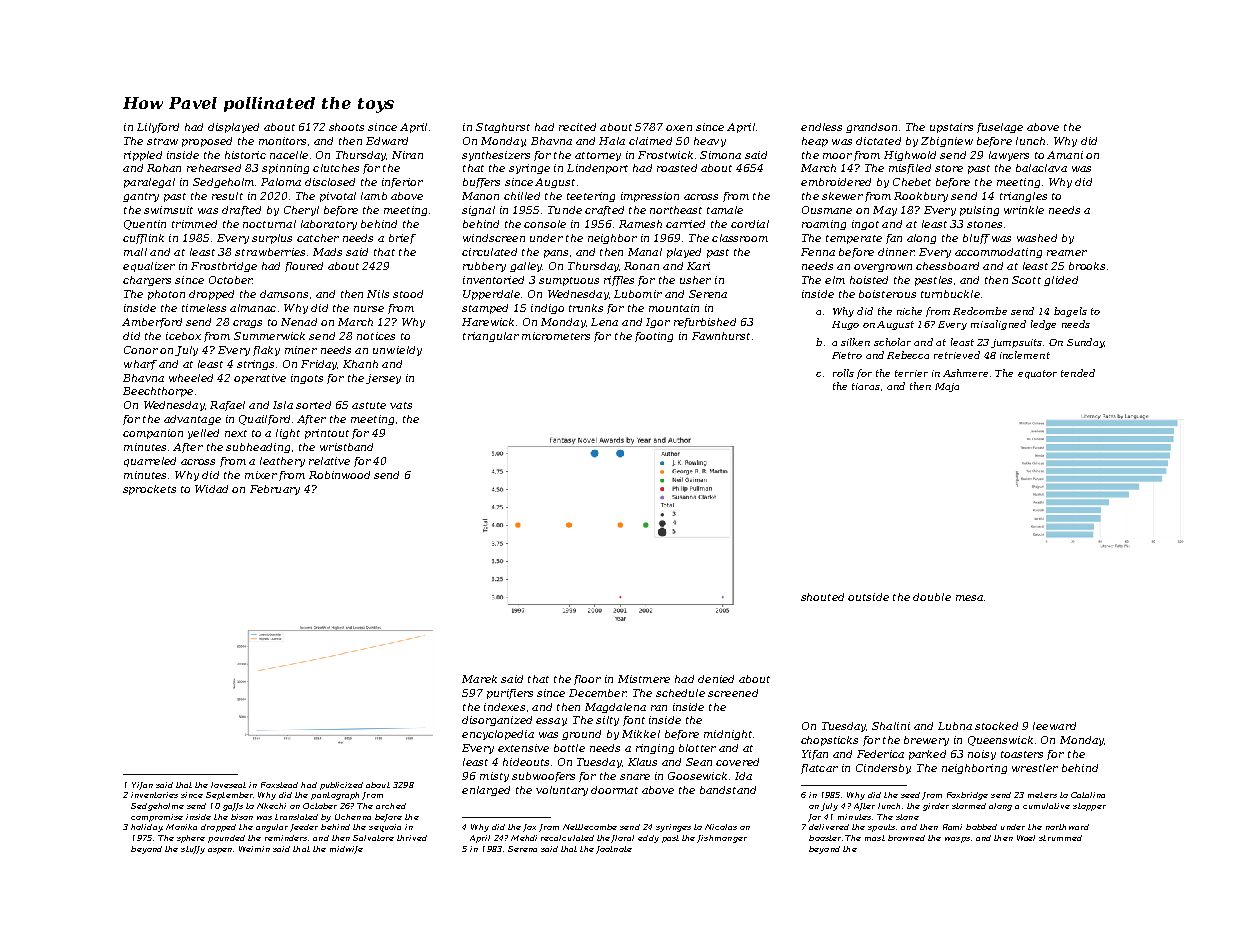  I want to click on midwife, so click(346, 850).
